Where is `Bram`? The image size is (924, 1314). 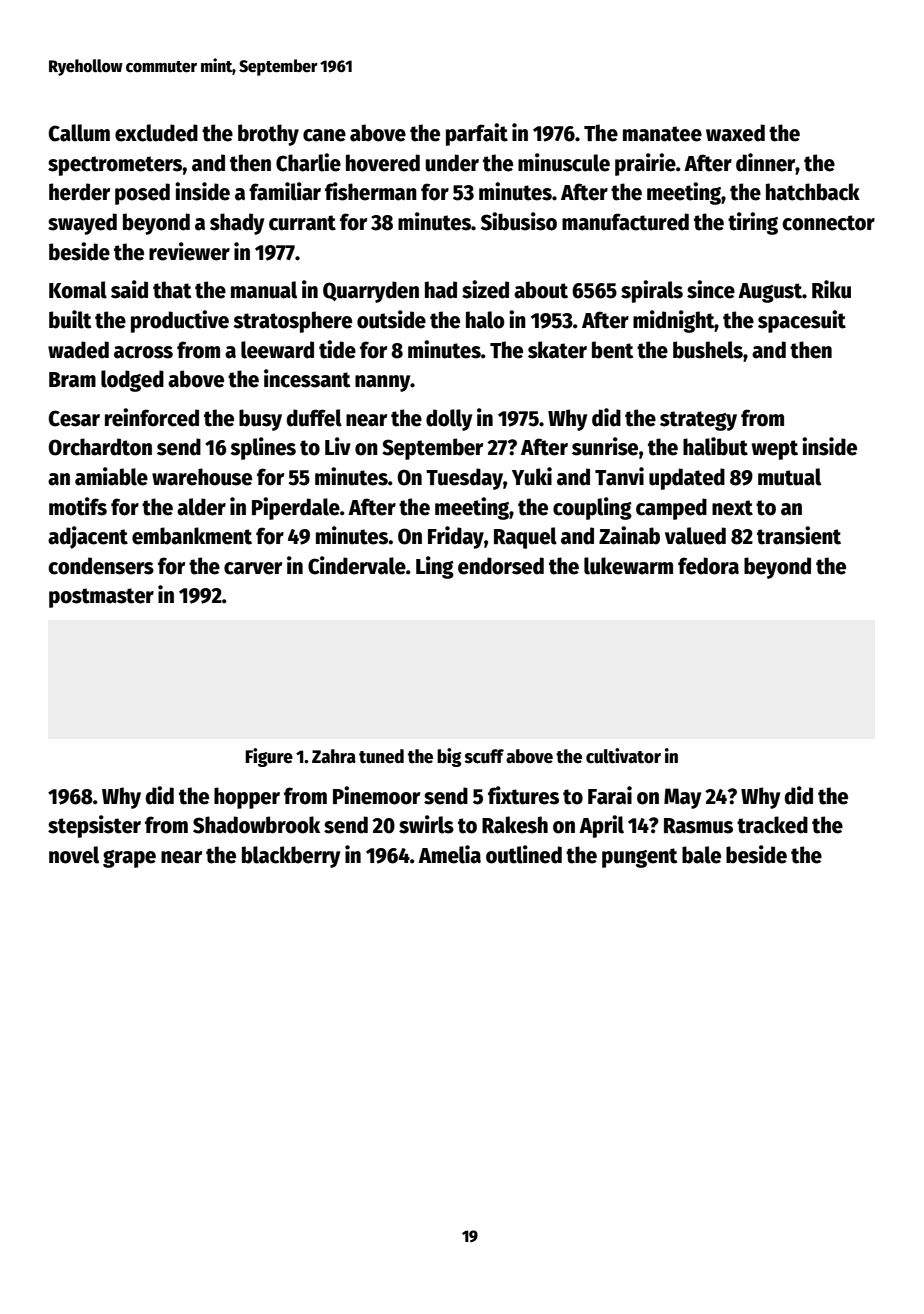 Bram is located at coordinates (72, 380).
